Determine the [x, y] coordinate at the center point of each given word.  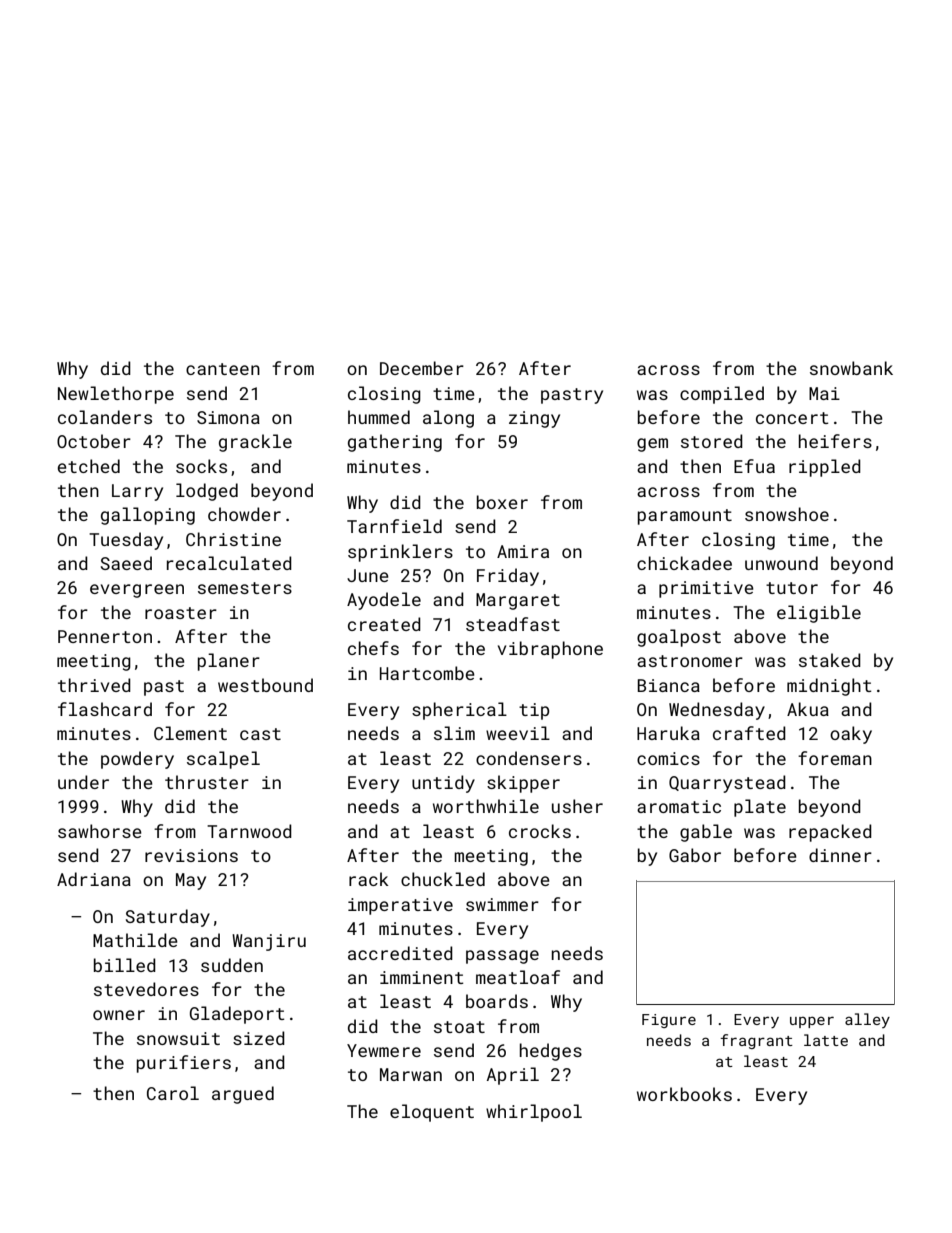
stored [712, 441]
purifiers [184, 1064]
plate [760, 808]
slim [454, 733]
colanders [105, 417]
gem [652, 445]
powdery [137, 760]
